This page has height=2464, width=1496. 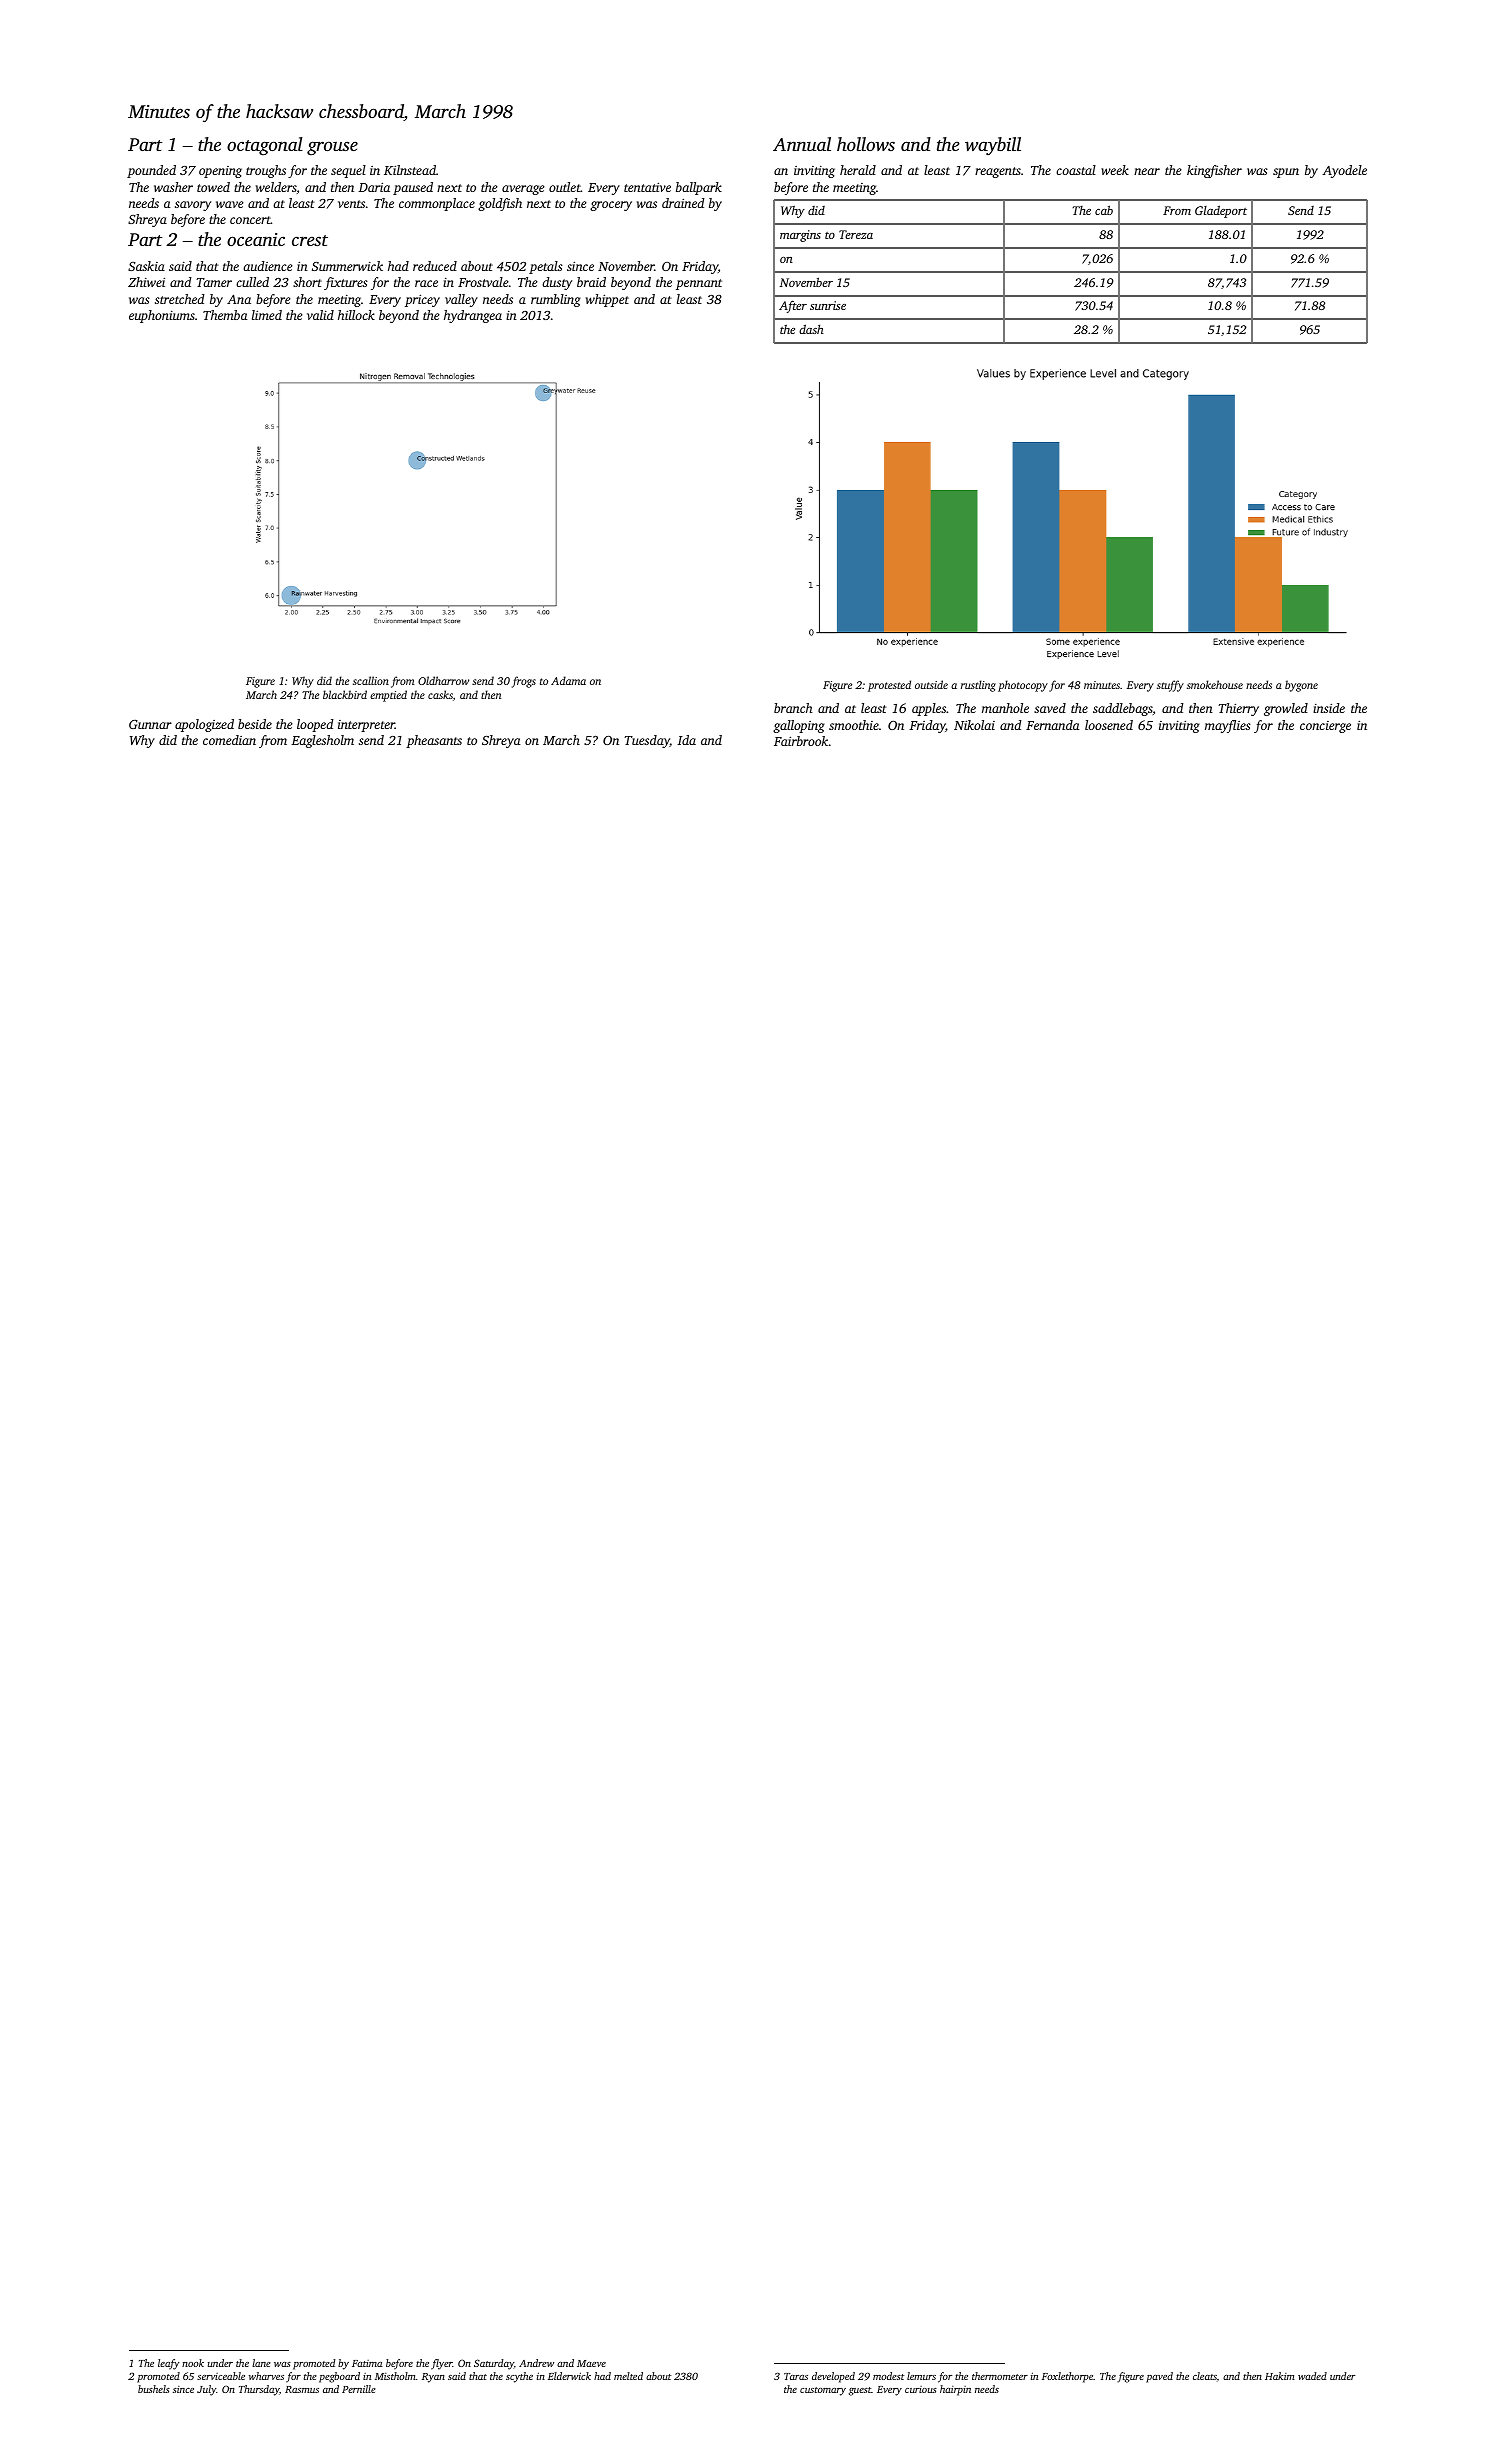 What do you see at coordinates (866, 144) in the page?
I see `hollows` at bounding box center [866, 144].
